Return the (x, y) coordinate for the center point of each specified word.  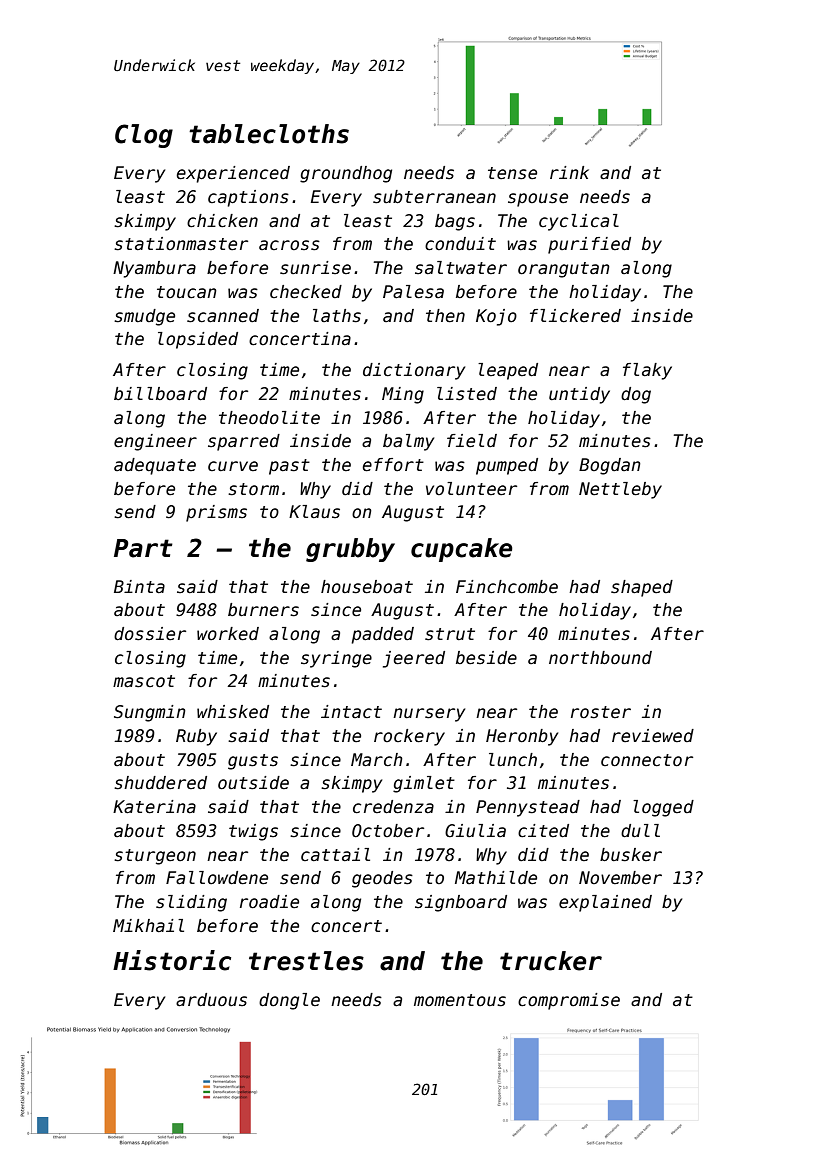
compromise (569, 1001)
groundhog (346, 174)
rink (569, 172)
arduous (211, 1000)
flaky (647, 371)
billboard (160, 394)
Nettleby (620, 490)
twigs (253, 832)
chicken (222, 221)
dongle (289, 1001)
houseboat (367, 587)
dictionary (414, 371)
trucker (551, 961)
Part (143, 548)
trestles (306, 961)
